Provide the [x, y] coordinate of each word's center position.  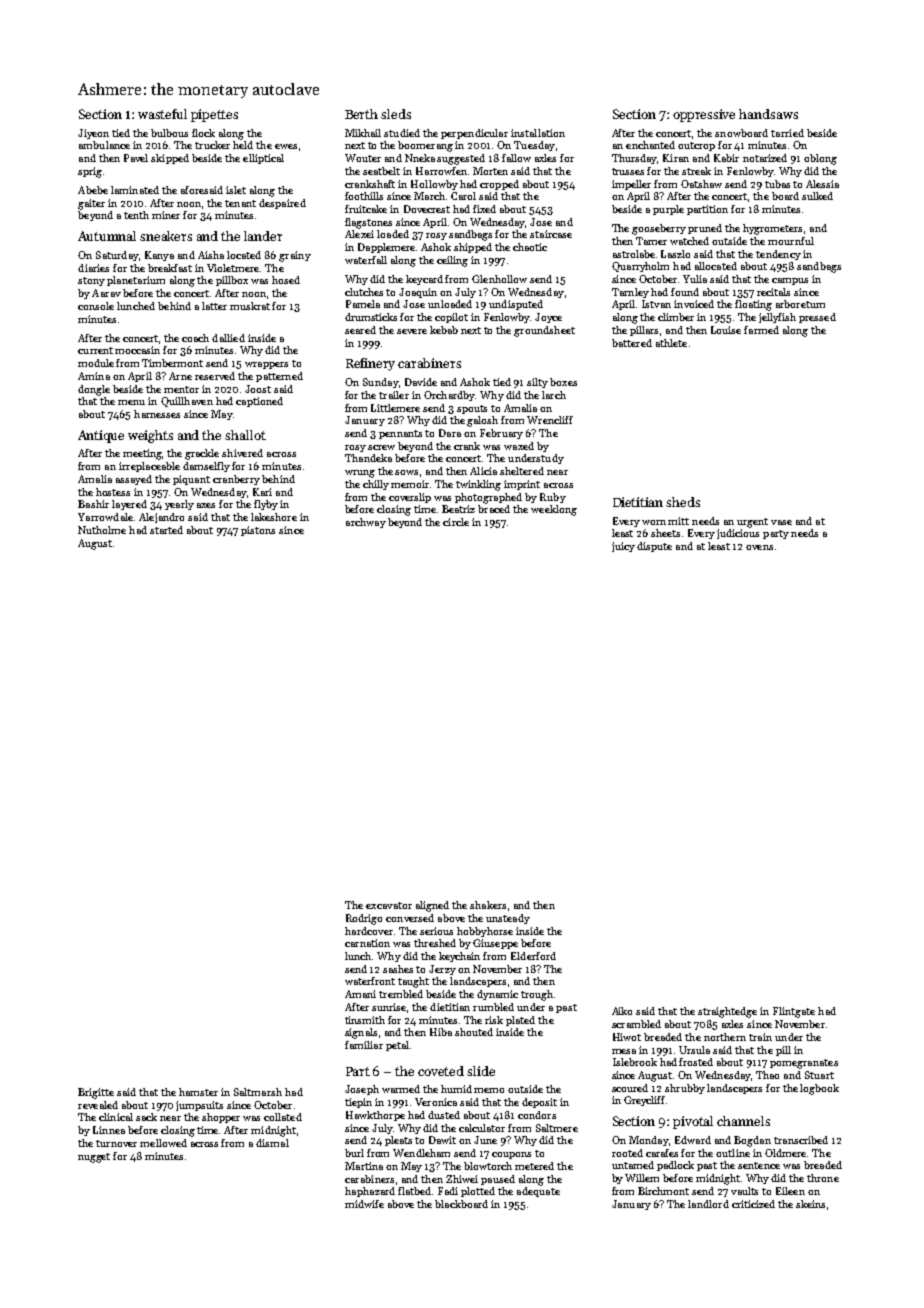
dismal [272, 1143]
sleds [396, 114]
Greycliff [644, 1101]
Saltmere [557, 1128]
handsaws [768, 114]
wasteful [162, 114]
